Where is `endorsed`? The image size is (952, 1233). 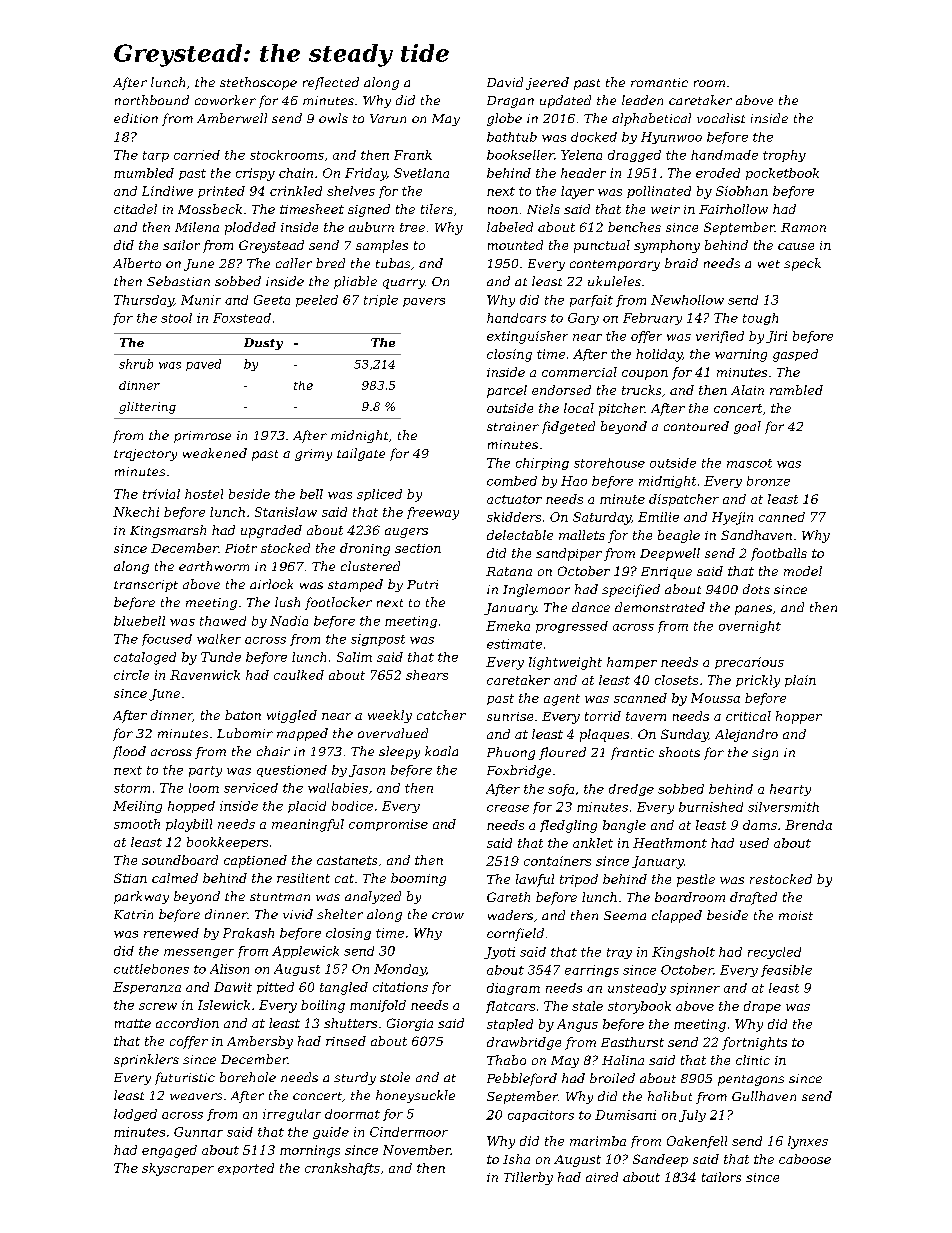 endorsed is located at coordinates (561, 390).
